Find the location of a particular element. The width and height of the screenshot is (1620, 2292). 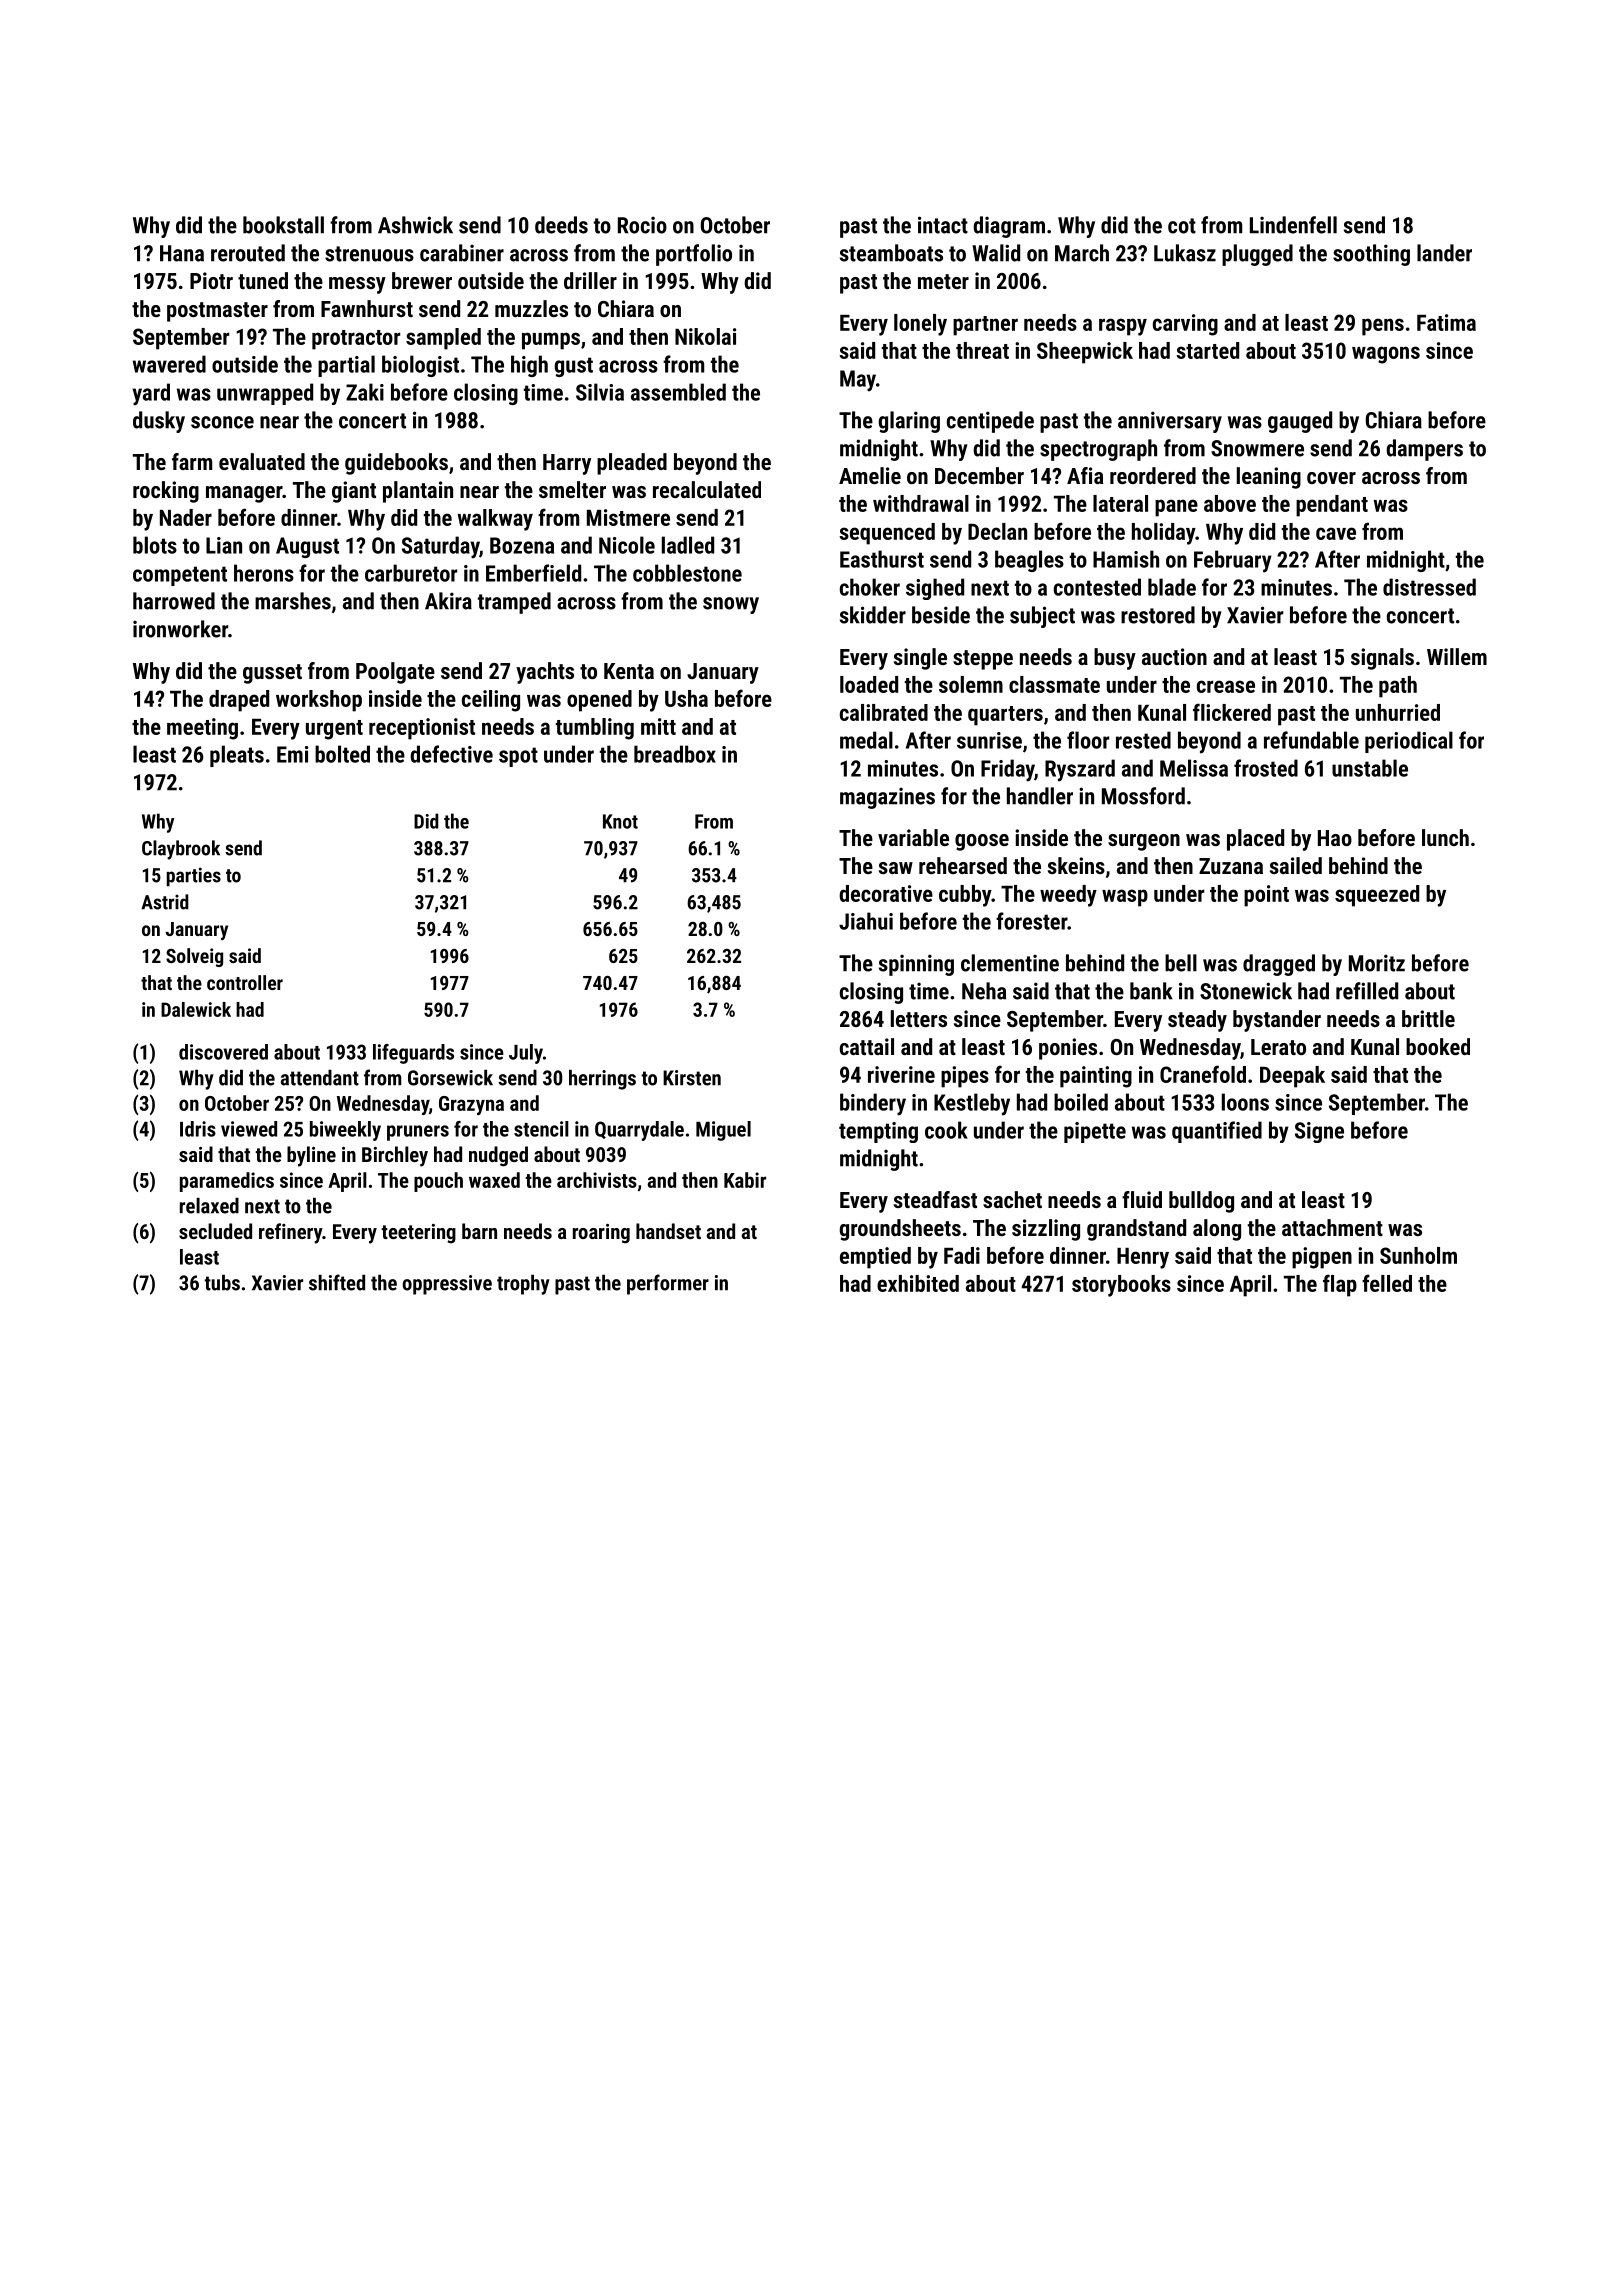

Lindenfell is located at coordinates (1293, 225).
